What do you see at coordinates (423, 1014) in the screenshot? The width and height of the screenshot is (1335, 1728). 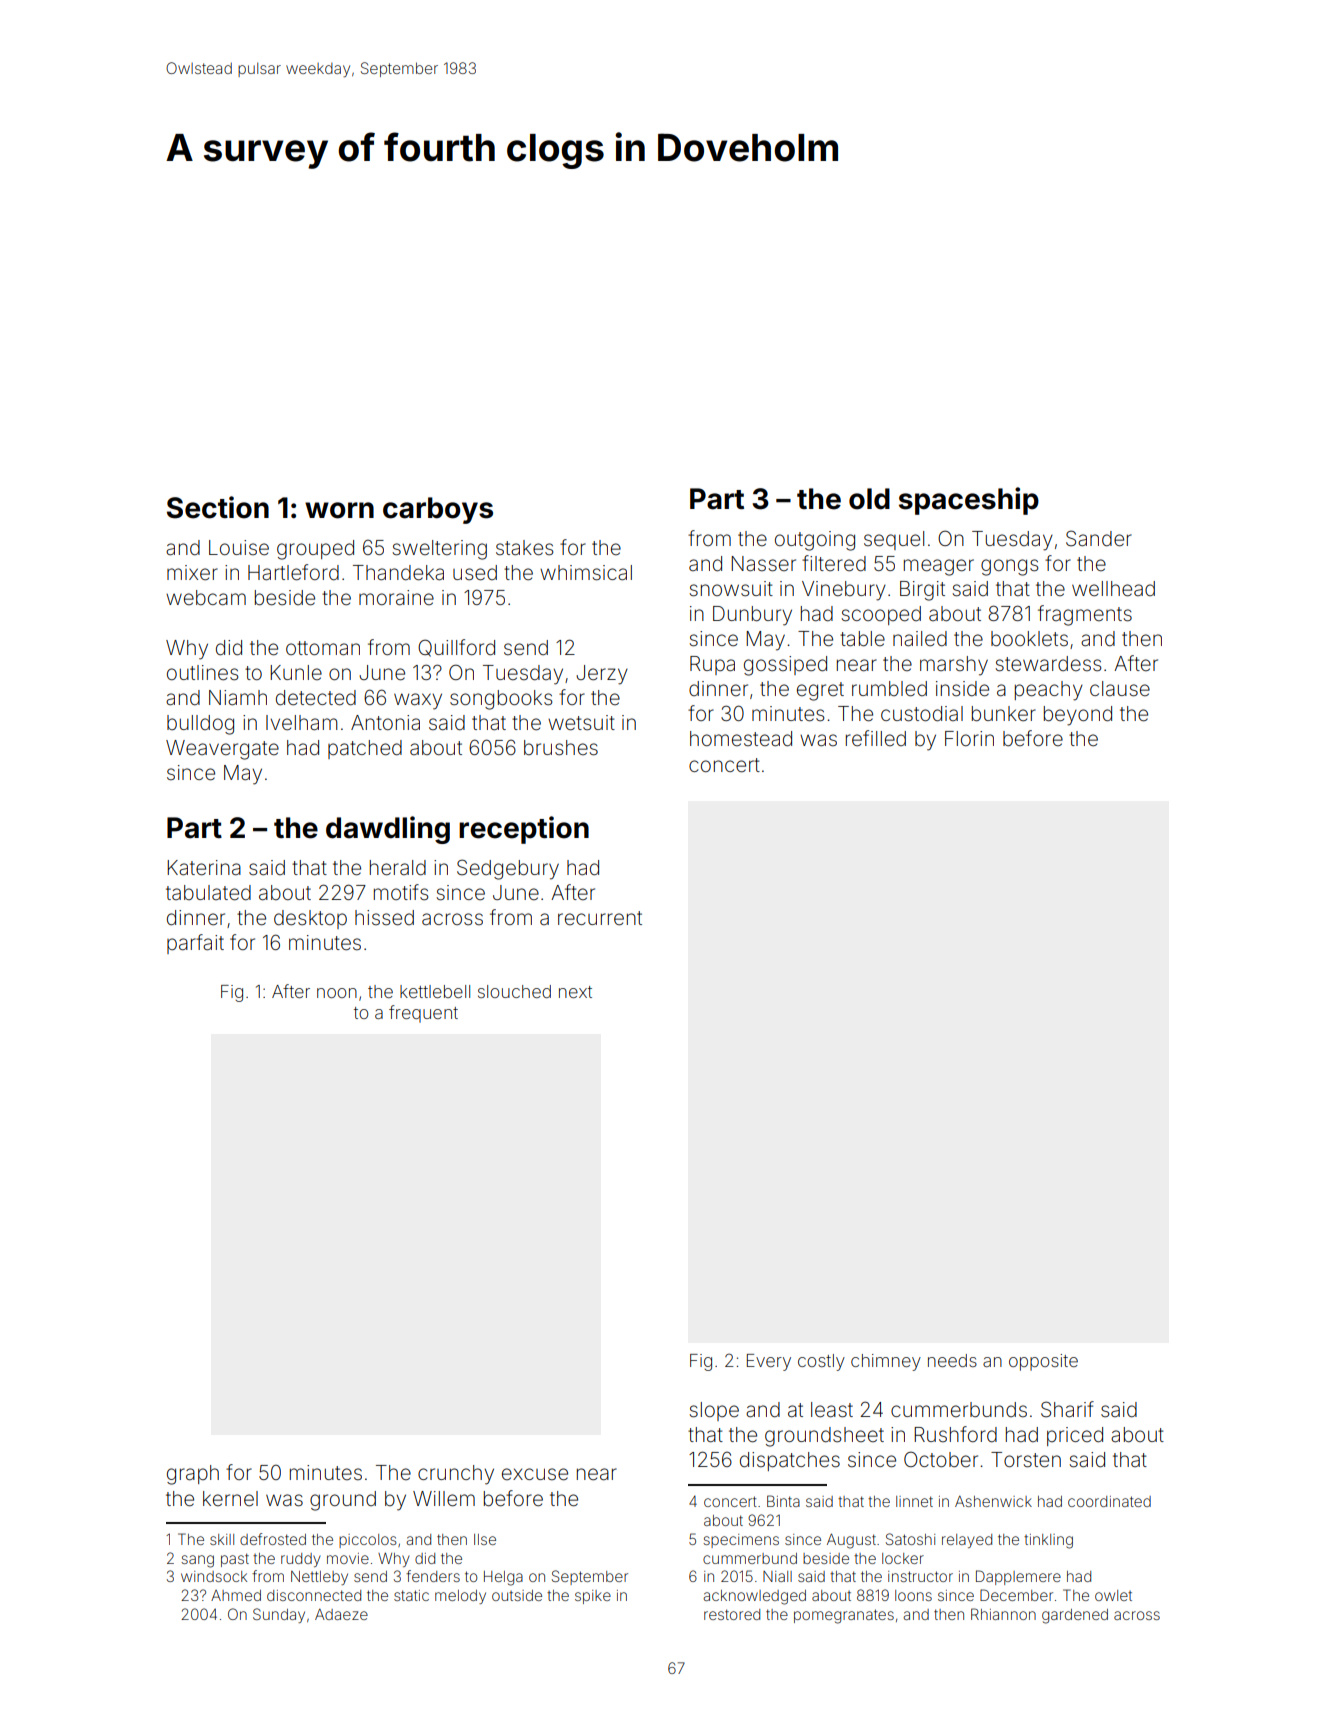 I see `frequent` at bounding box center [423, 1014].
